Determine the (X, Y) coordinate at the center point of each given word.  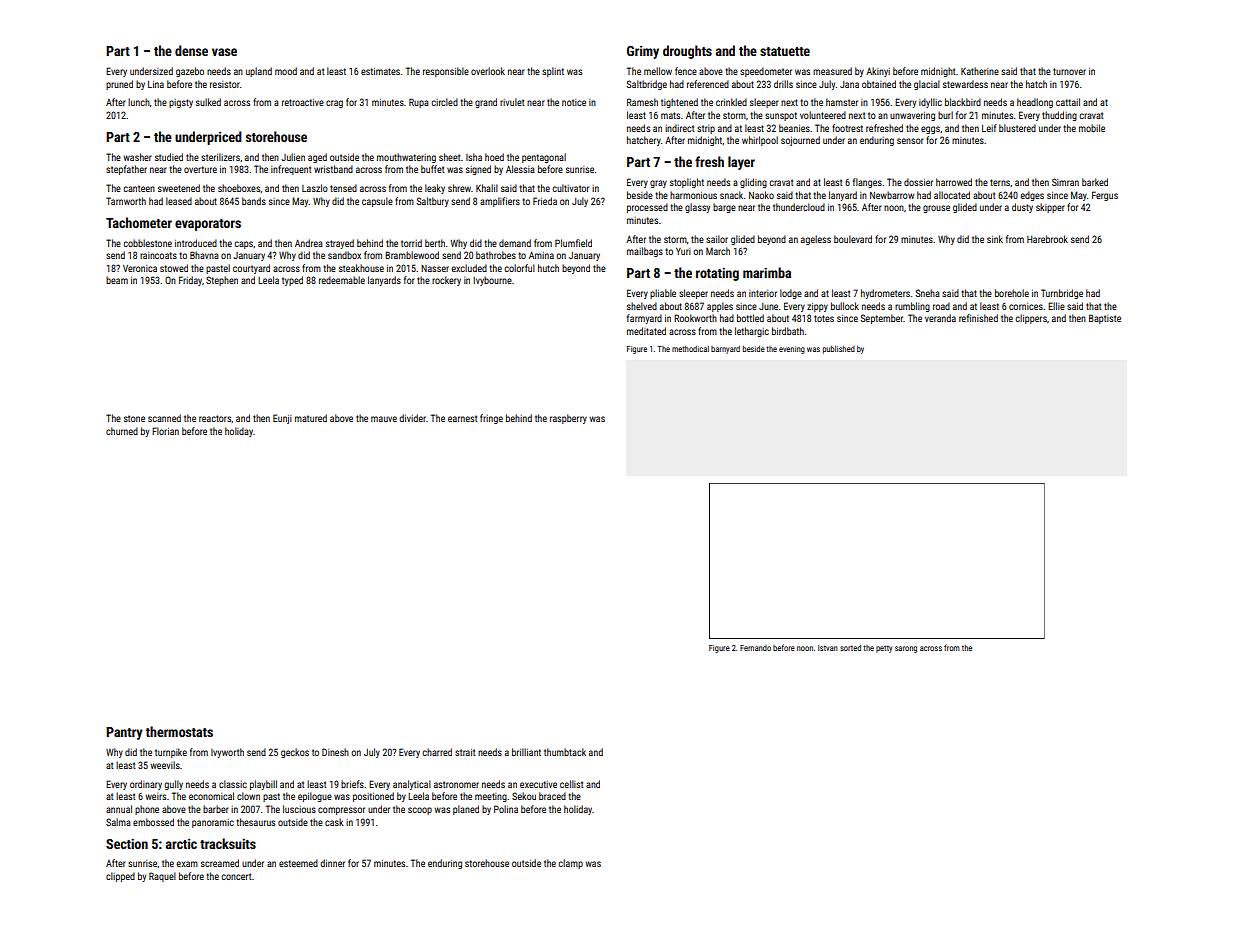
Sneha (928, 293)
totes (824, 318)
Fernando (755, 648)
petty (884, 649)
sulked (208, 102)
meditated (646, 331)
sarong (906, 649)
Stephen (222, 281)
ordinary (146, 785)
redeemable (342, 280)
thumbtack (565, 752)
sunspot (781, 116)
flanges (867, 183)
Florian (165, 431)
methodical (690, 349)
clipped (120, 877)
